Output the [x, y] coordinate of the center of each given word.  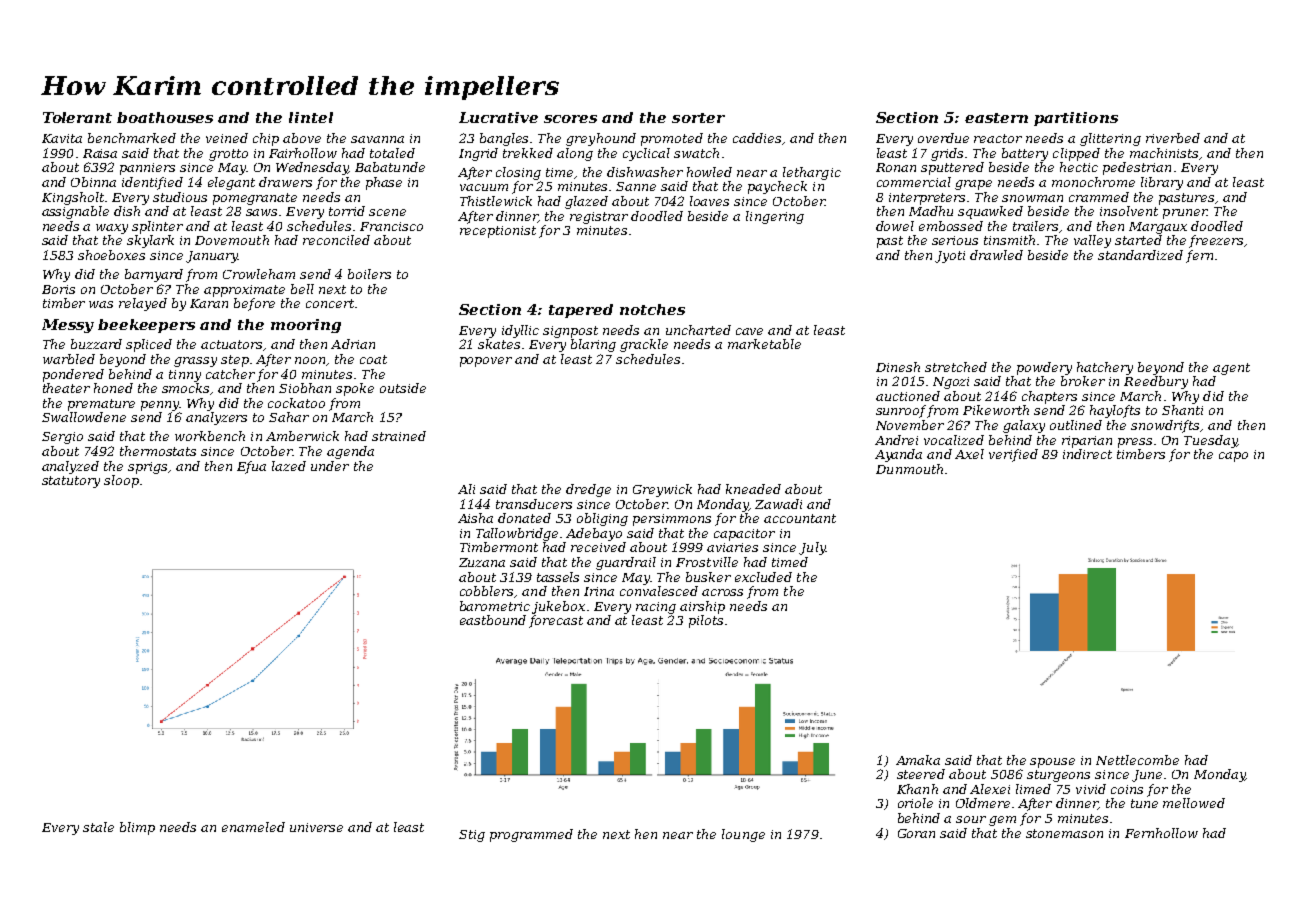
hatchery [1105, 368]
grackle [644, 345]
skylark [150, 241]
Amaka [918, 760]
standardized [1140, 255]
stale [98, 827]
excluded [763, 577]
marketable [764, 344]
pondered [73, 375]
